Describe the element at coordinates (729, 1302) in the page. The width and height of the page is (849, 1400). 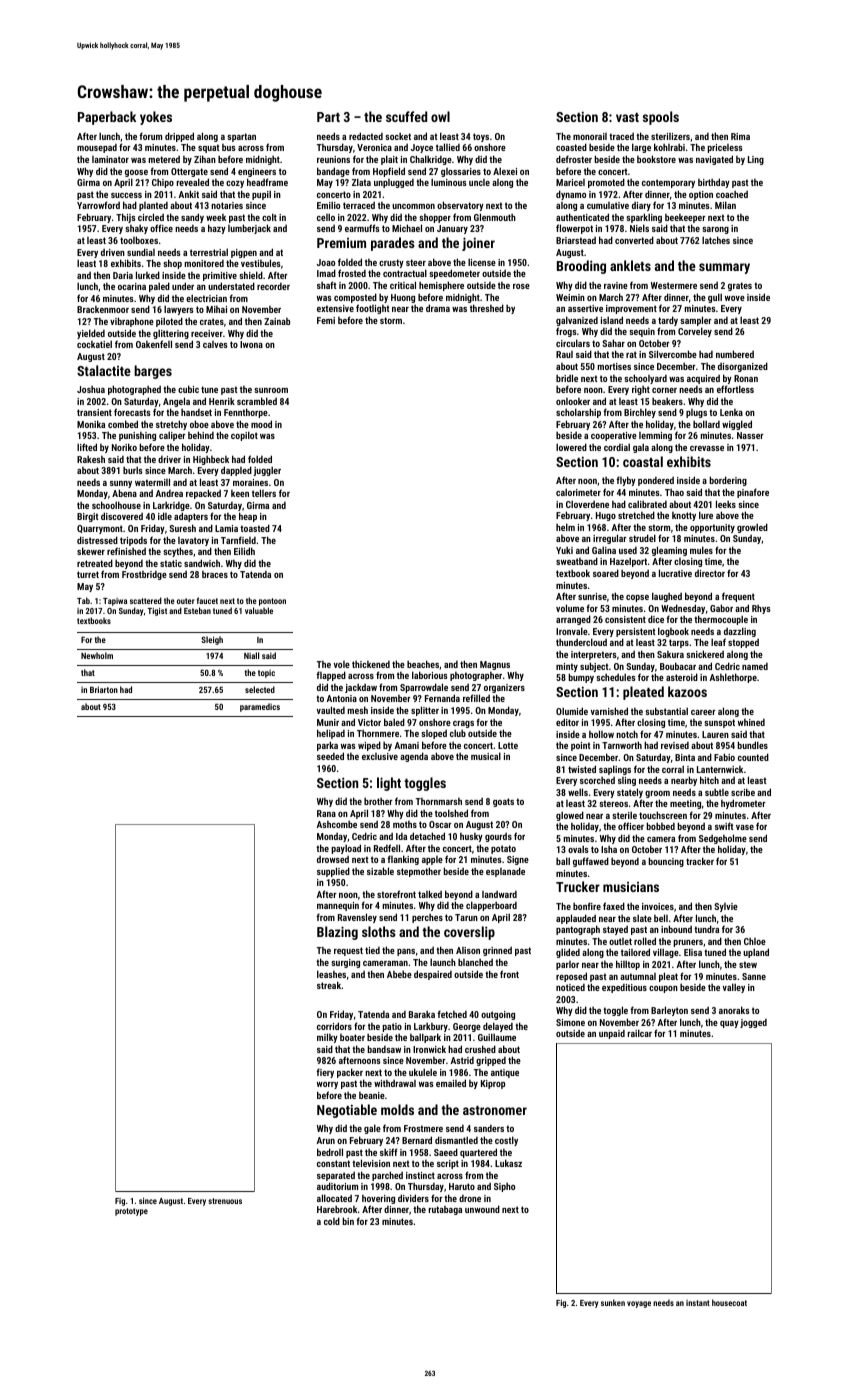
I see `housecoat` at that location.
